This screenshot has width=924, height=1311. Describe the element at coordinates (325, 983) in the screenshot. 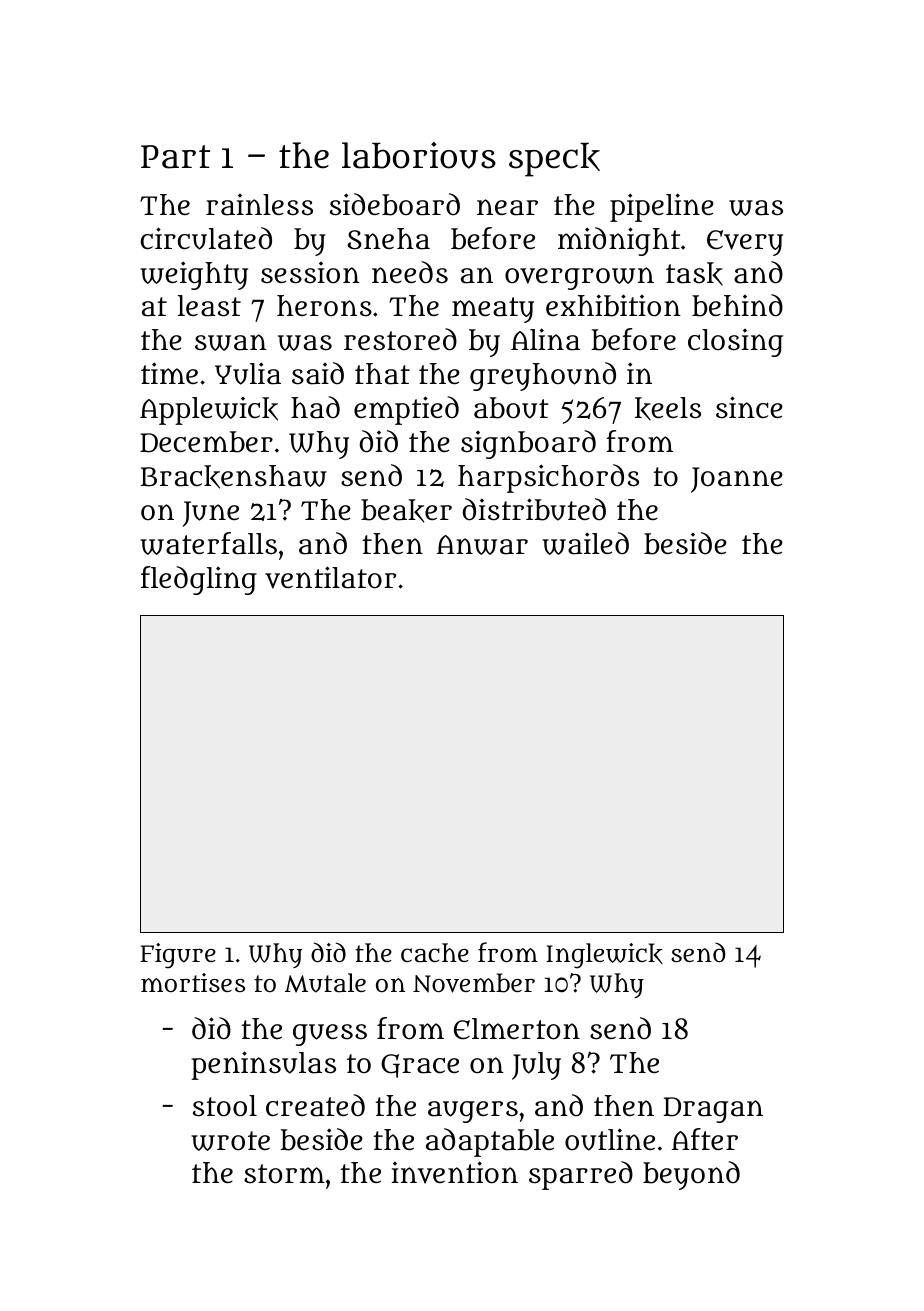

I see `Mutale` at that location.
